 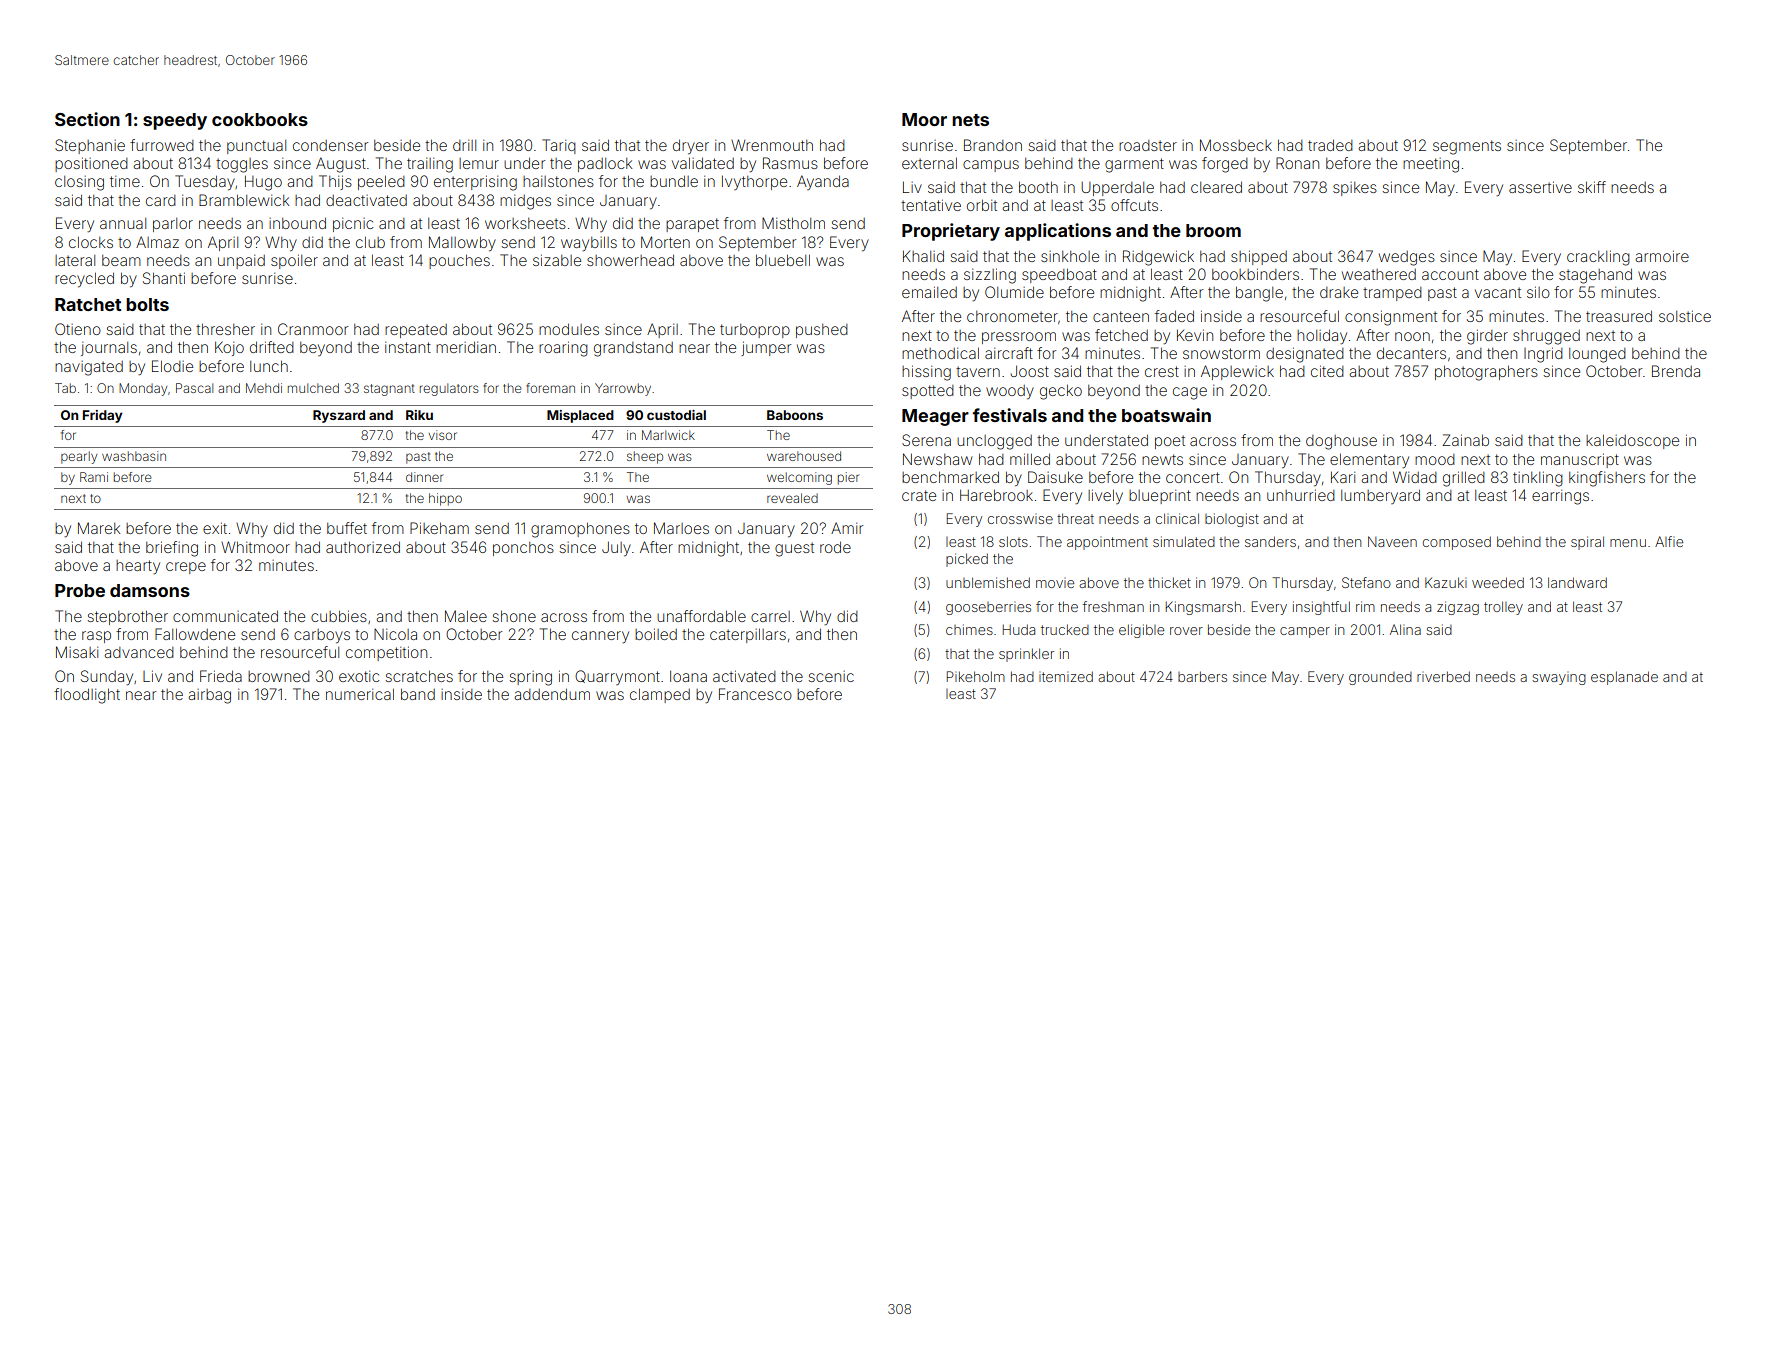 I want to click on Amir, so click(x=847, y=528).
